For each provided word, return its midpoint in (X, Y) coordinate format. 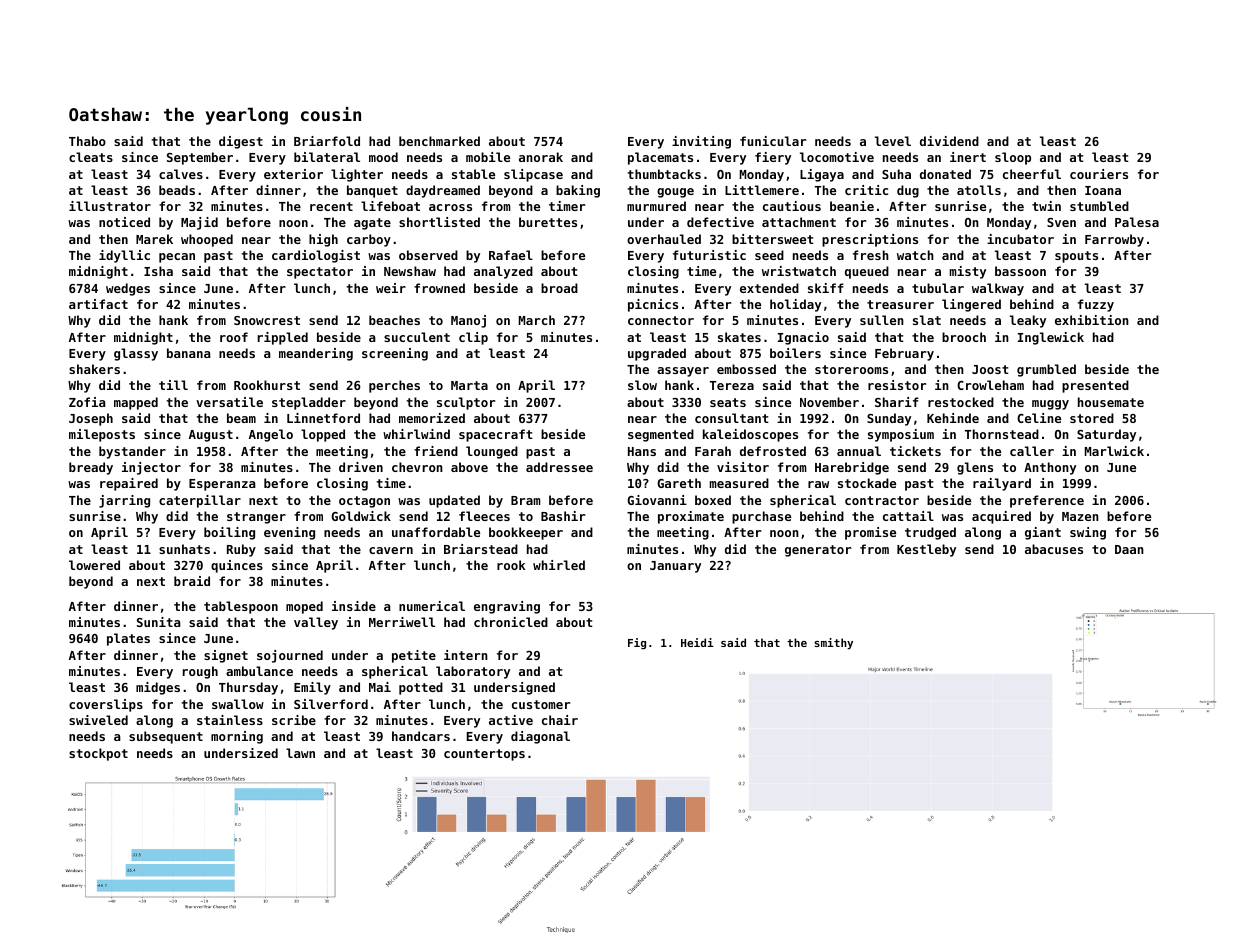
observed (428, 255)
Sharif (897, 402)
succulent (417, 337)
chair (560, 720)
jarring (124, 501)
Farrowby (1114, 240)
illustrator (110, 206)
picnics (653, 305)
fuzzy (1096, 305)
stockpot (98, 754)
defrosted (773, 451)
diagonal (540, 737)
